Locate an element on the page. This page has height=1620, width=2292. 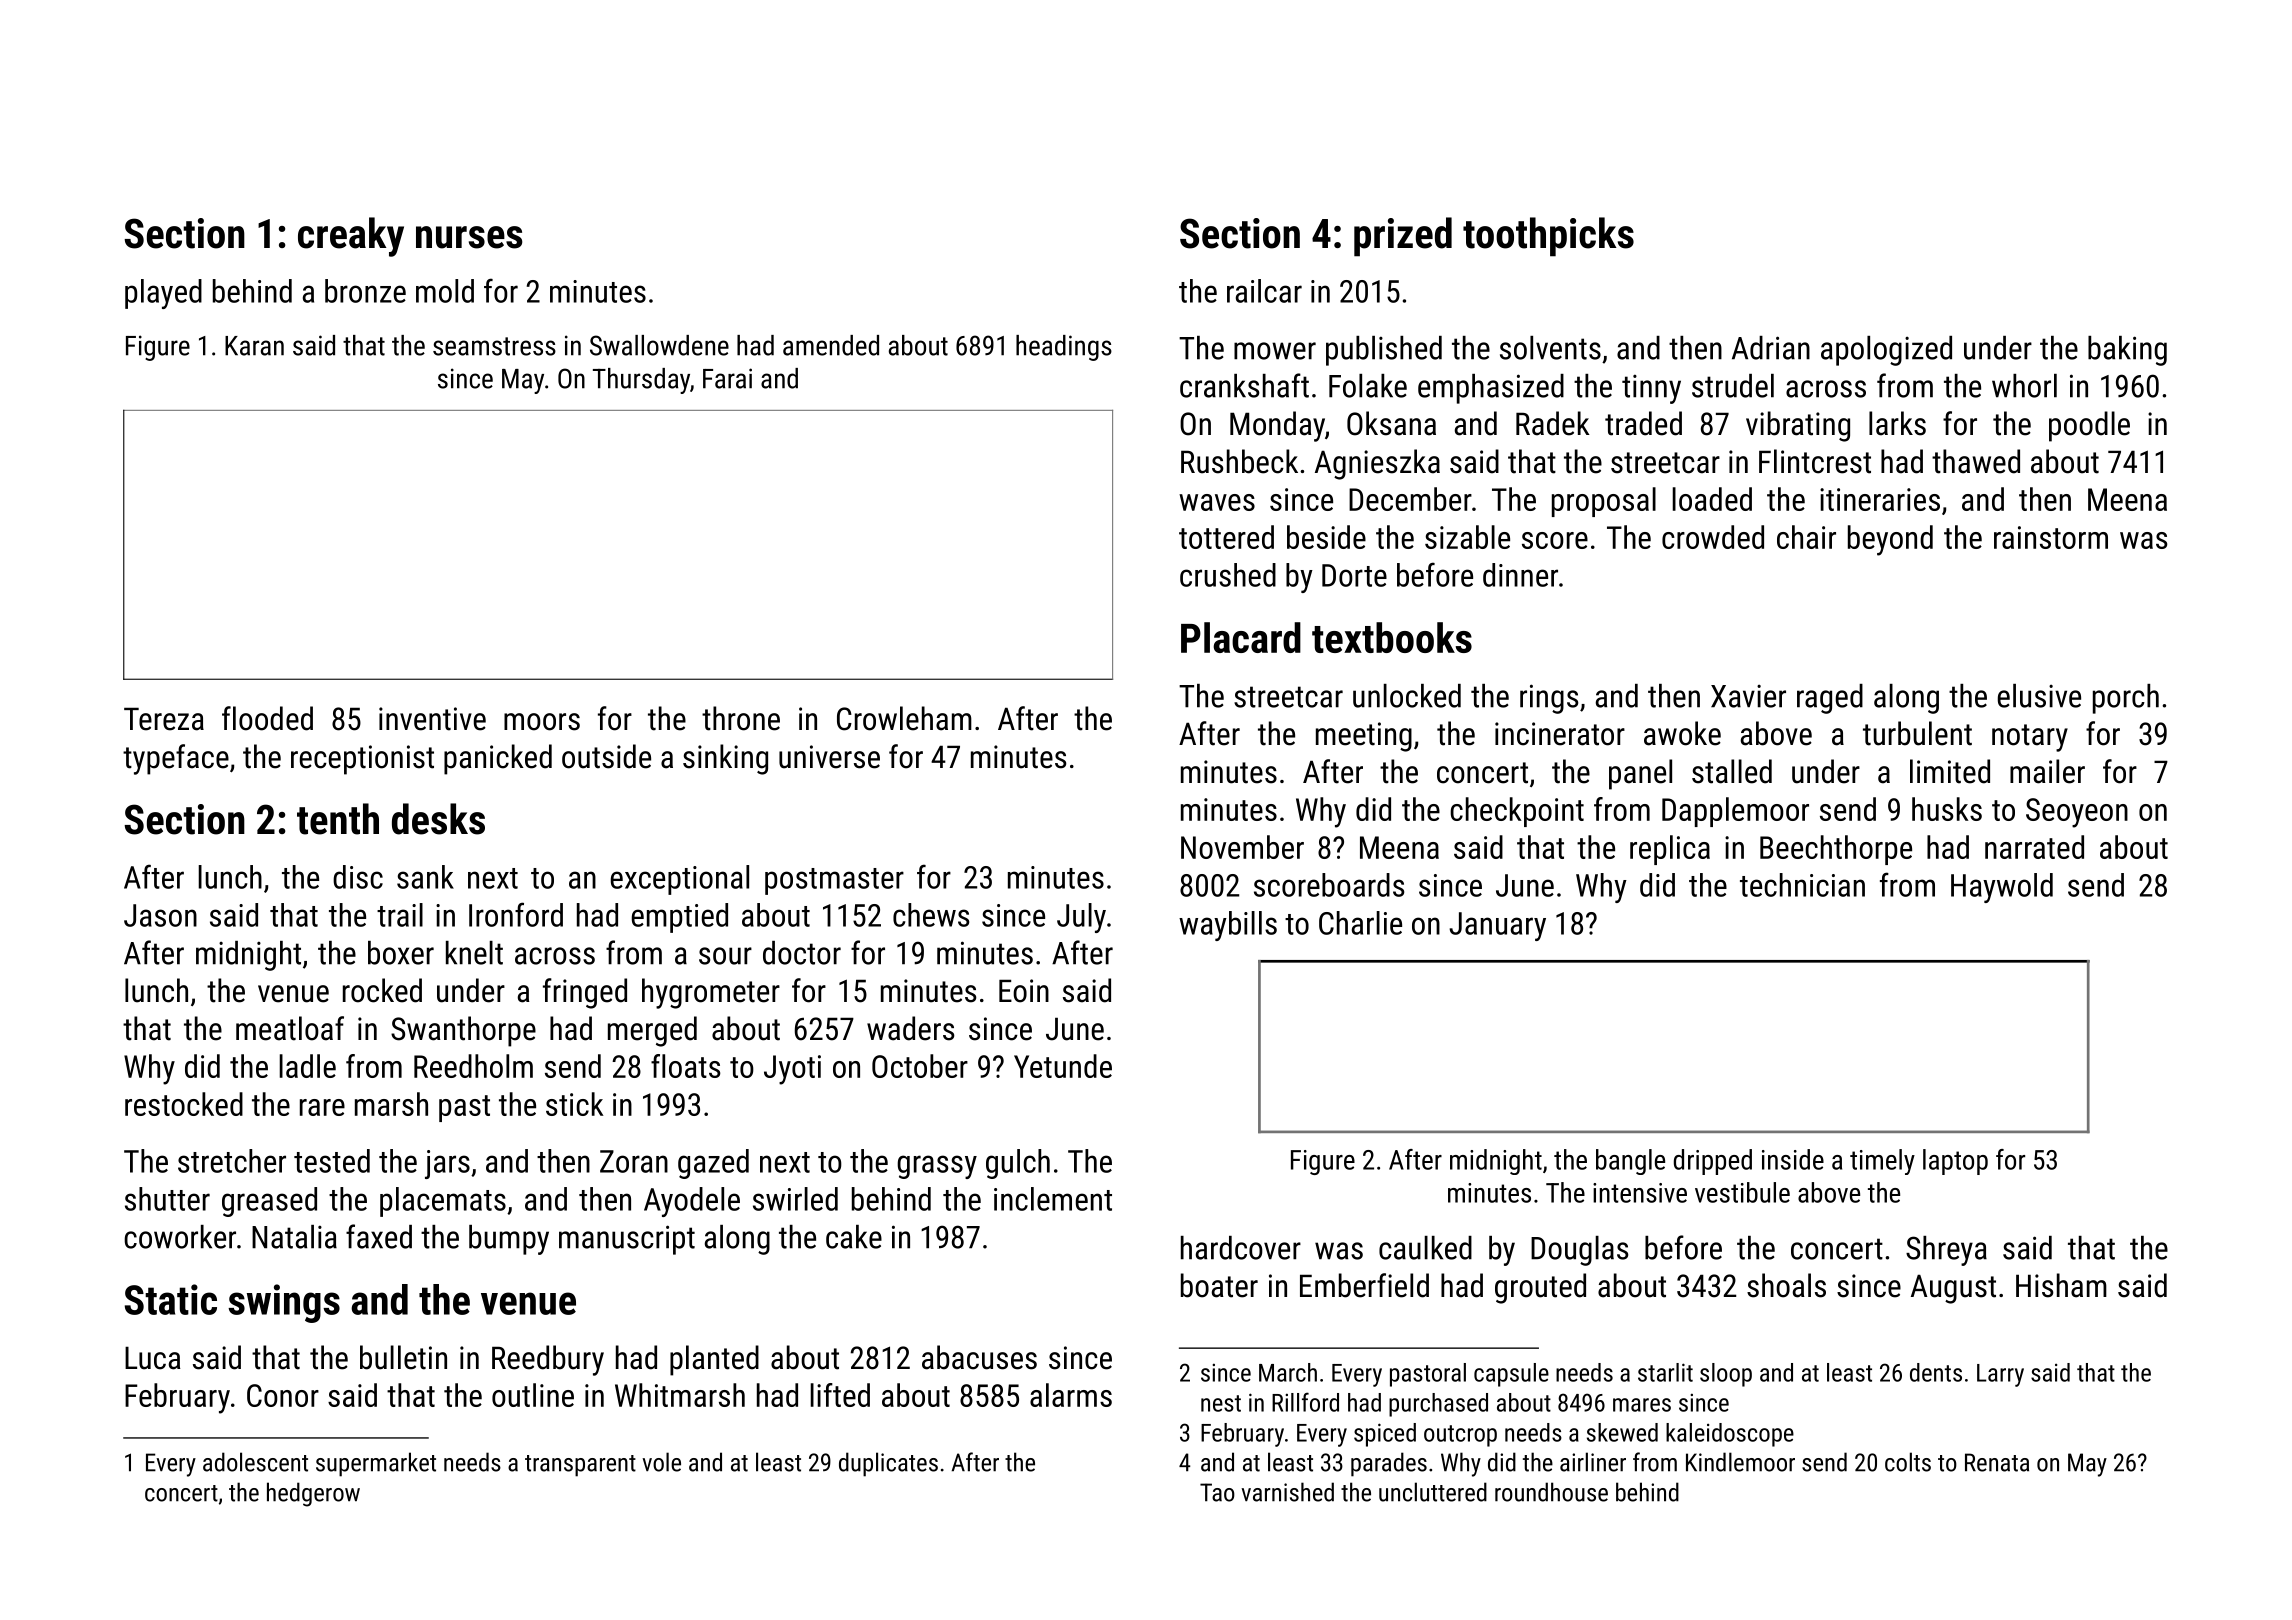
roundhouse is located at coordinates (1551, 1492).
